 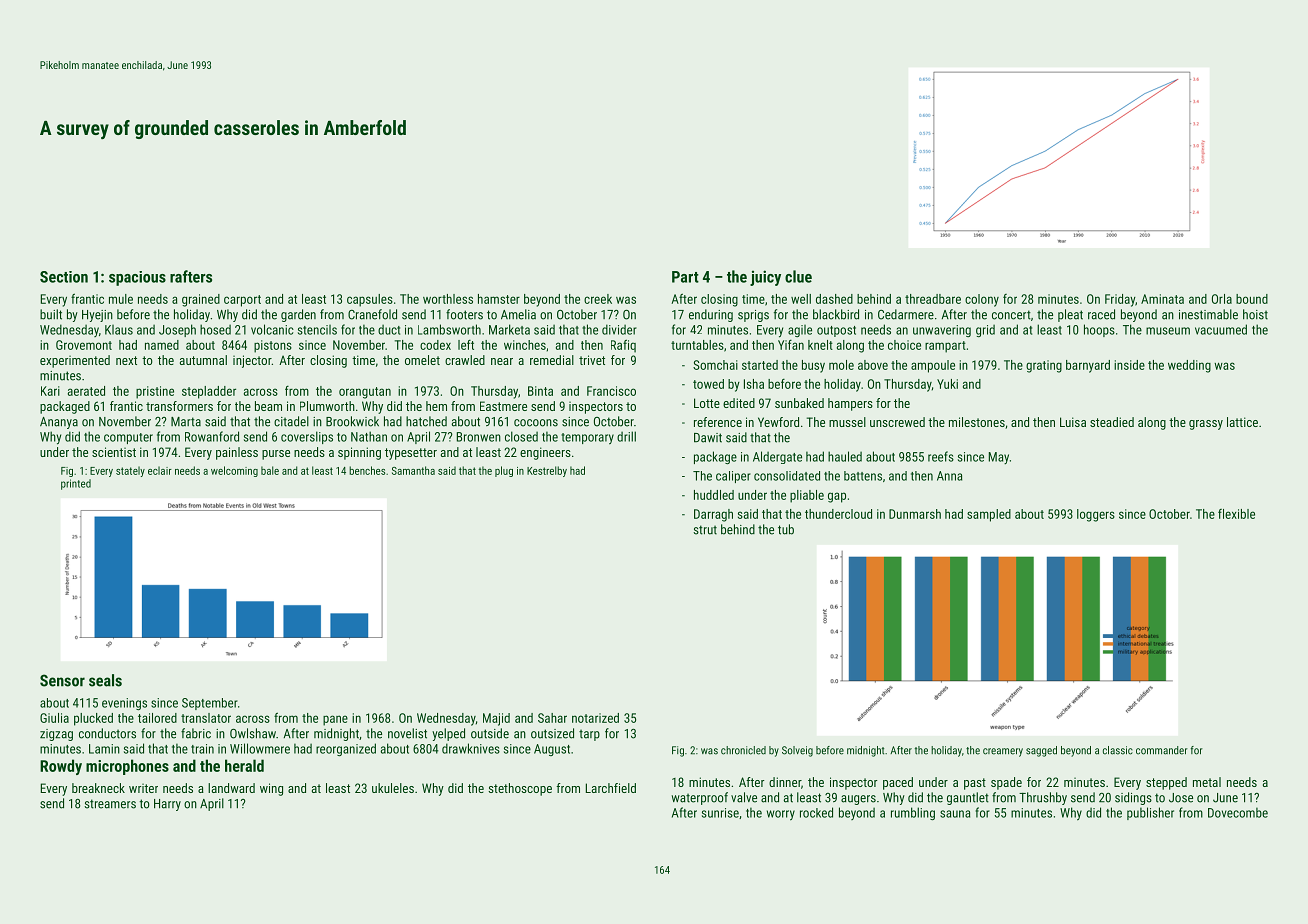 I want to click on rocked, so click(x=816, y=812).
